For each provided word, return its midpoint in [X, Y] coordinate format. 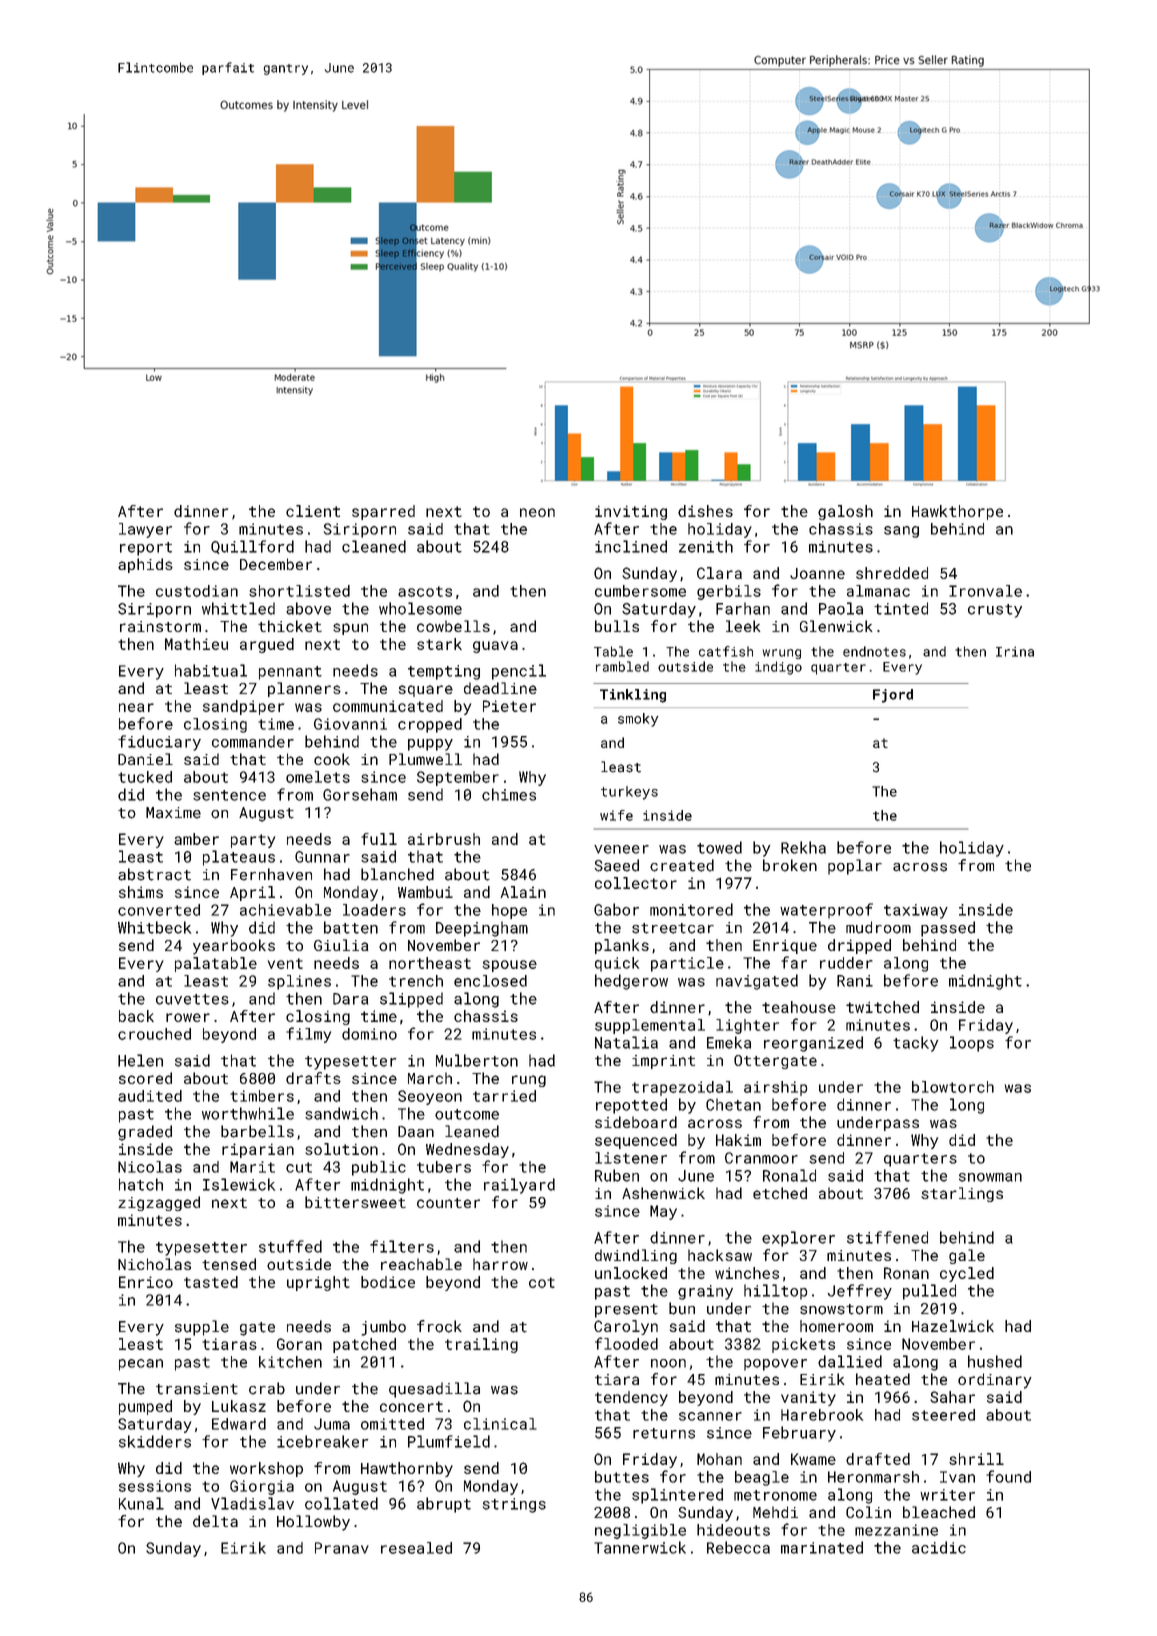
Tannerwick [640, 1547]
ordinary [994, 1381]
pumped [145, 1407]
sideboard [636, 1122]
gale [967, 1256]
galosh [845, 512]
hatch [141, 1184]
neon [537, 512]
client [313, 511]
